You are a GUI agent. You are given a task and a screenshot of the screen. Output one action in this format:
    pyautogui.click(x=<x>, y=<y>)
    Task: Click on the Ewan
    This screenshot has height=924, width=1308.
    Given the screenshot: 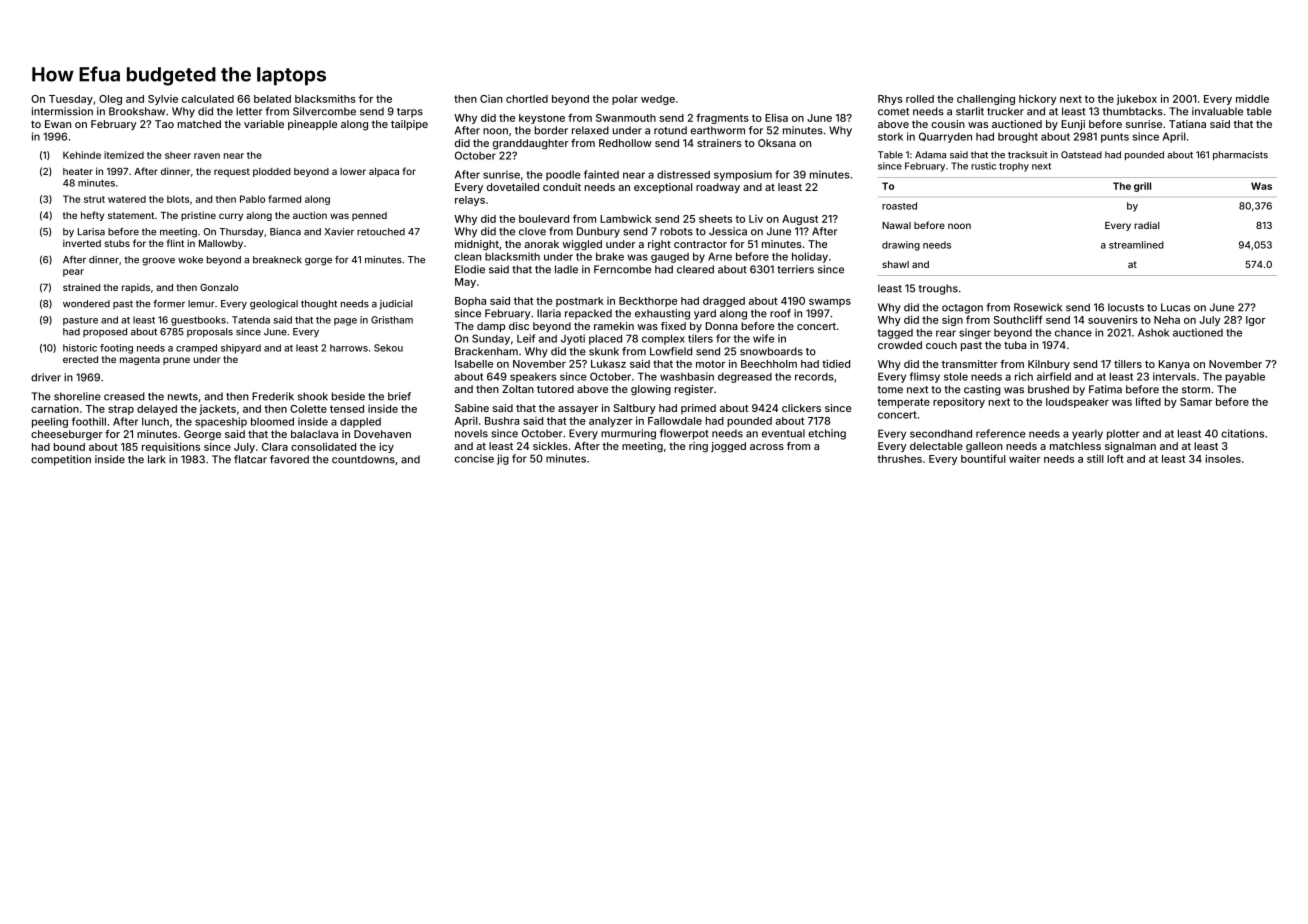 What is the action you would take?
    pyautogui.click(x=58, y=124)
